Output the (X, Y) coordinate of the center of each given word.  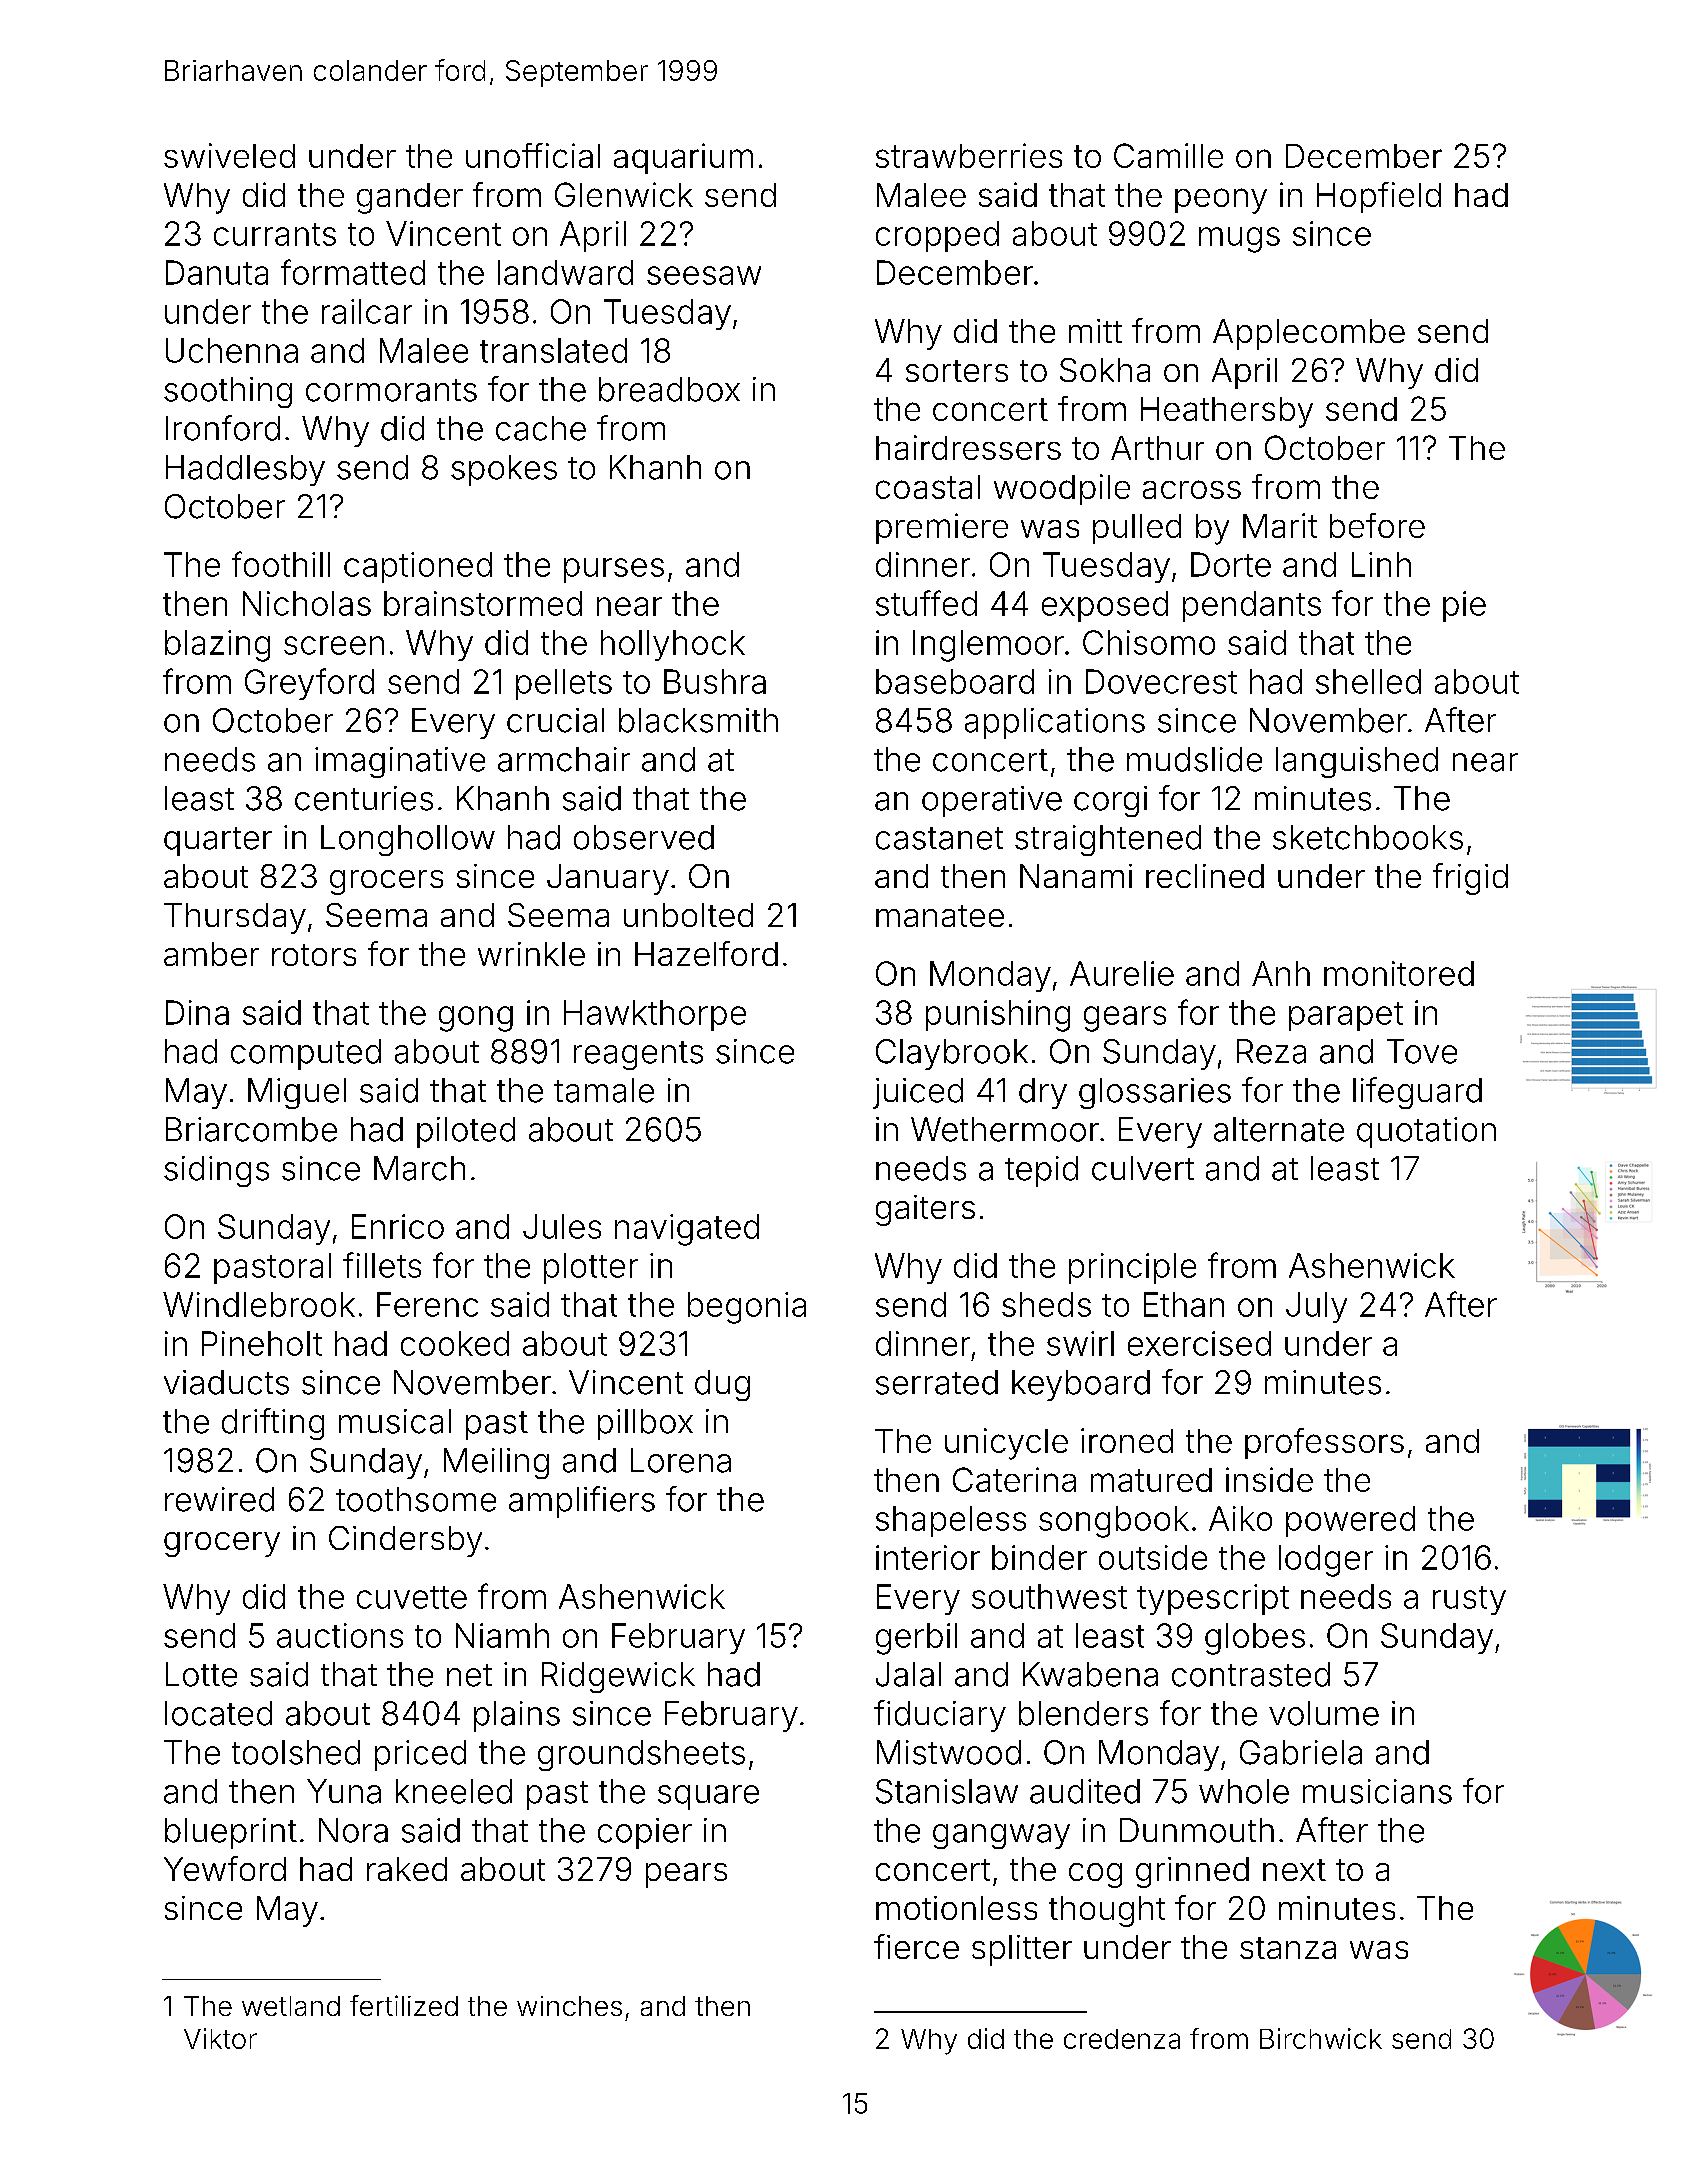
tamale (604, 1090)
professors (1324, 1443)
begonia (747, 1308)
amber (211, 954)
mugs (1239, 240)
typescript (1213, 1599)
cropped (937, 236)
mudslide (1194, 759)
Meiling (496, 1463)
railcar (367, 311)
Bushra (715, 681)
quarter (218, 841)
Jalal (908, 1674)
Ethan (1184, 1304)
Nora (353, 1830)
